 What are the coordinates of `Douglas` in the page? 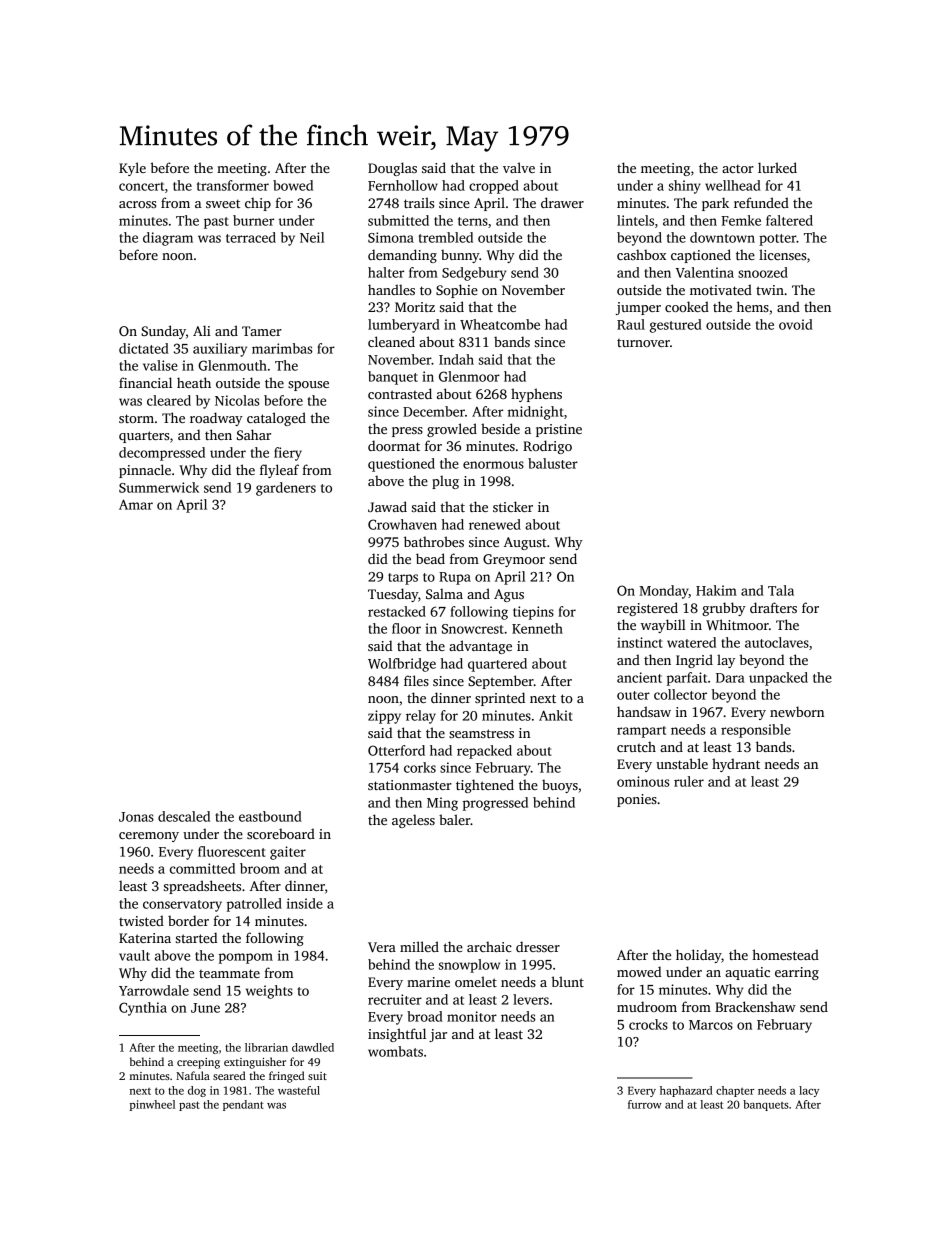 It's located at (392, 169).
